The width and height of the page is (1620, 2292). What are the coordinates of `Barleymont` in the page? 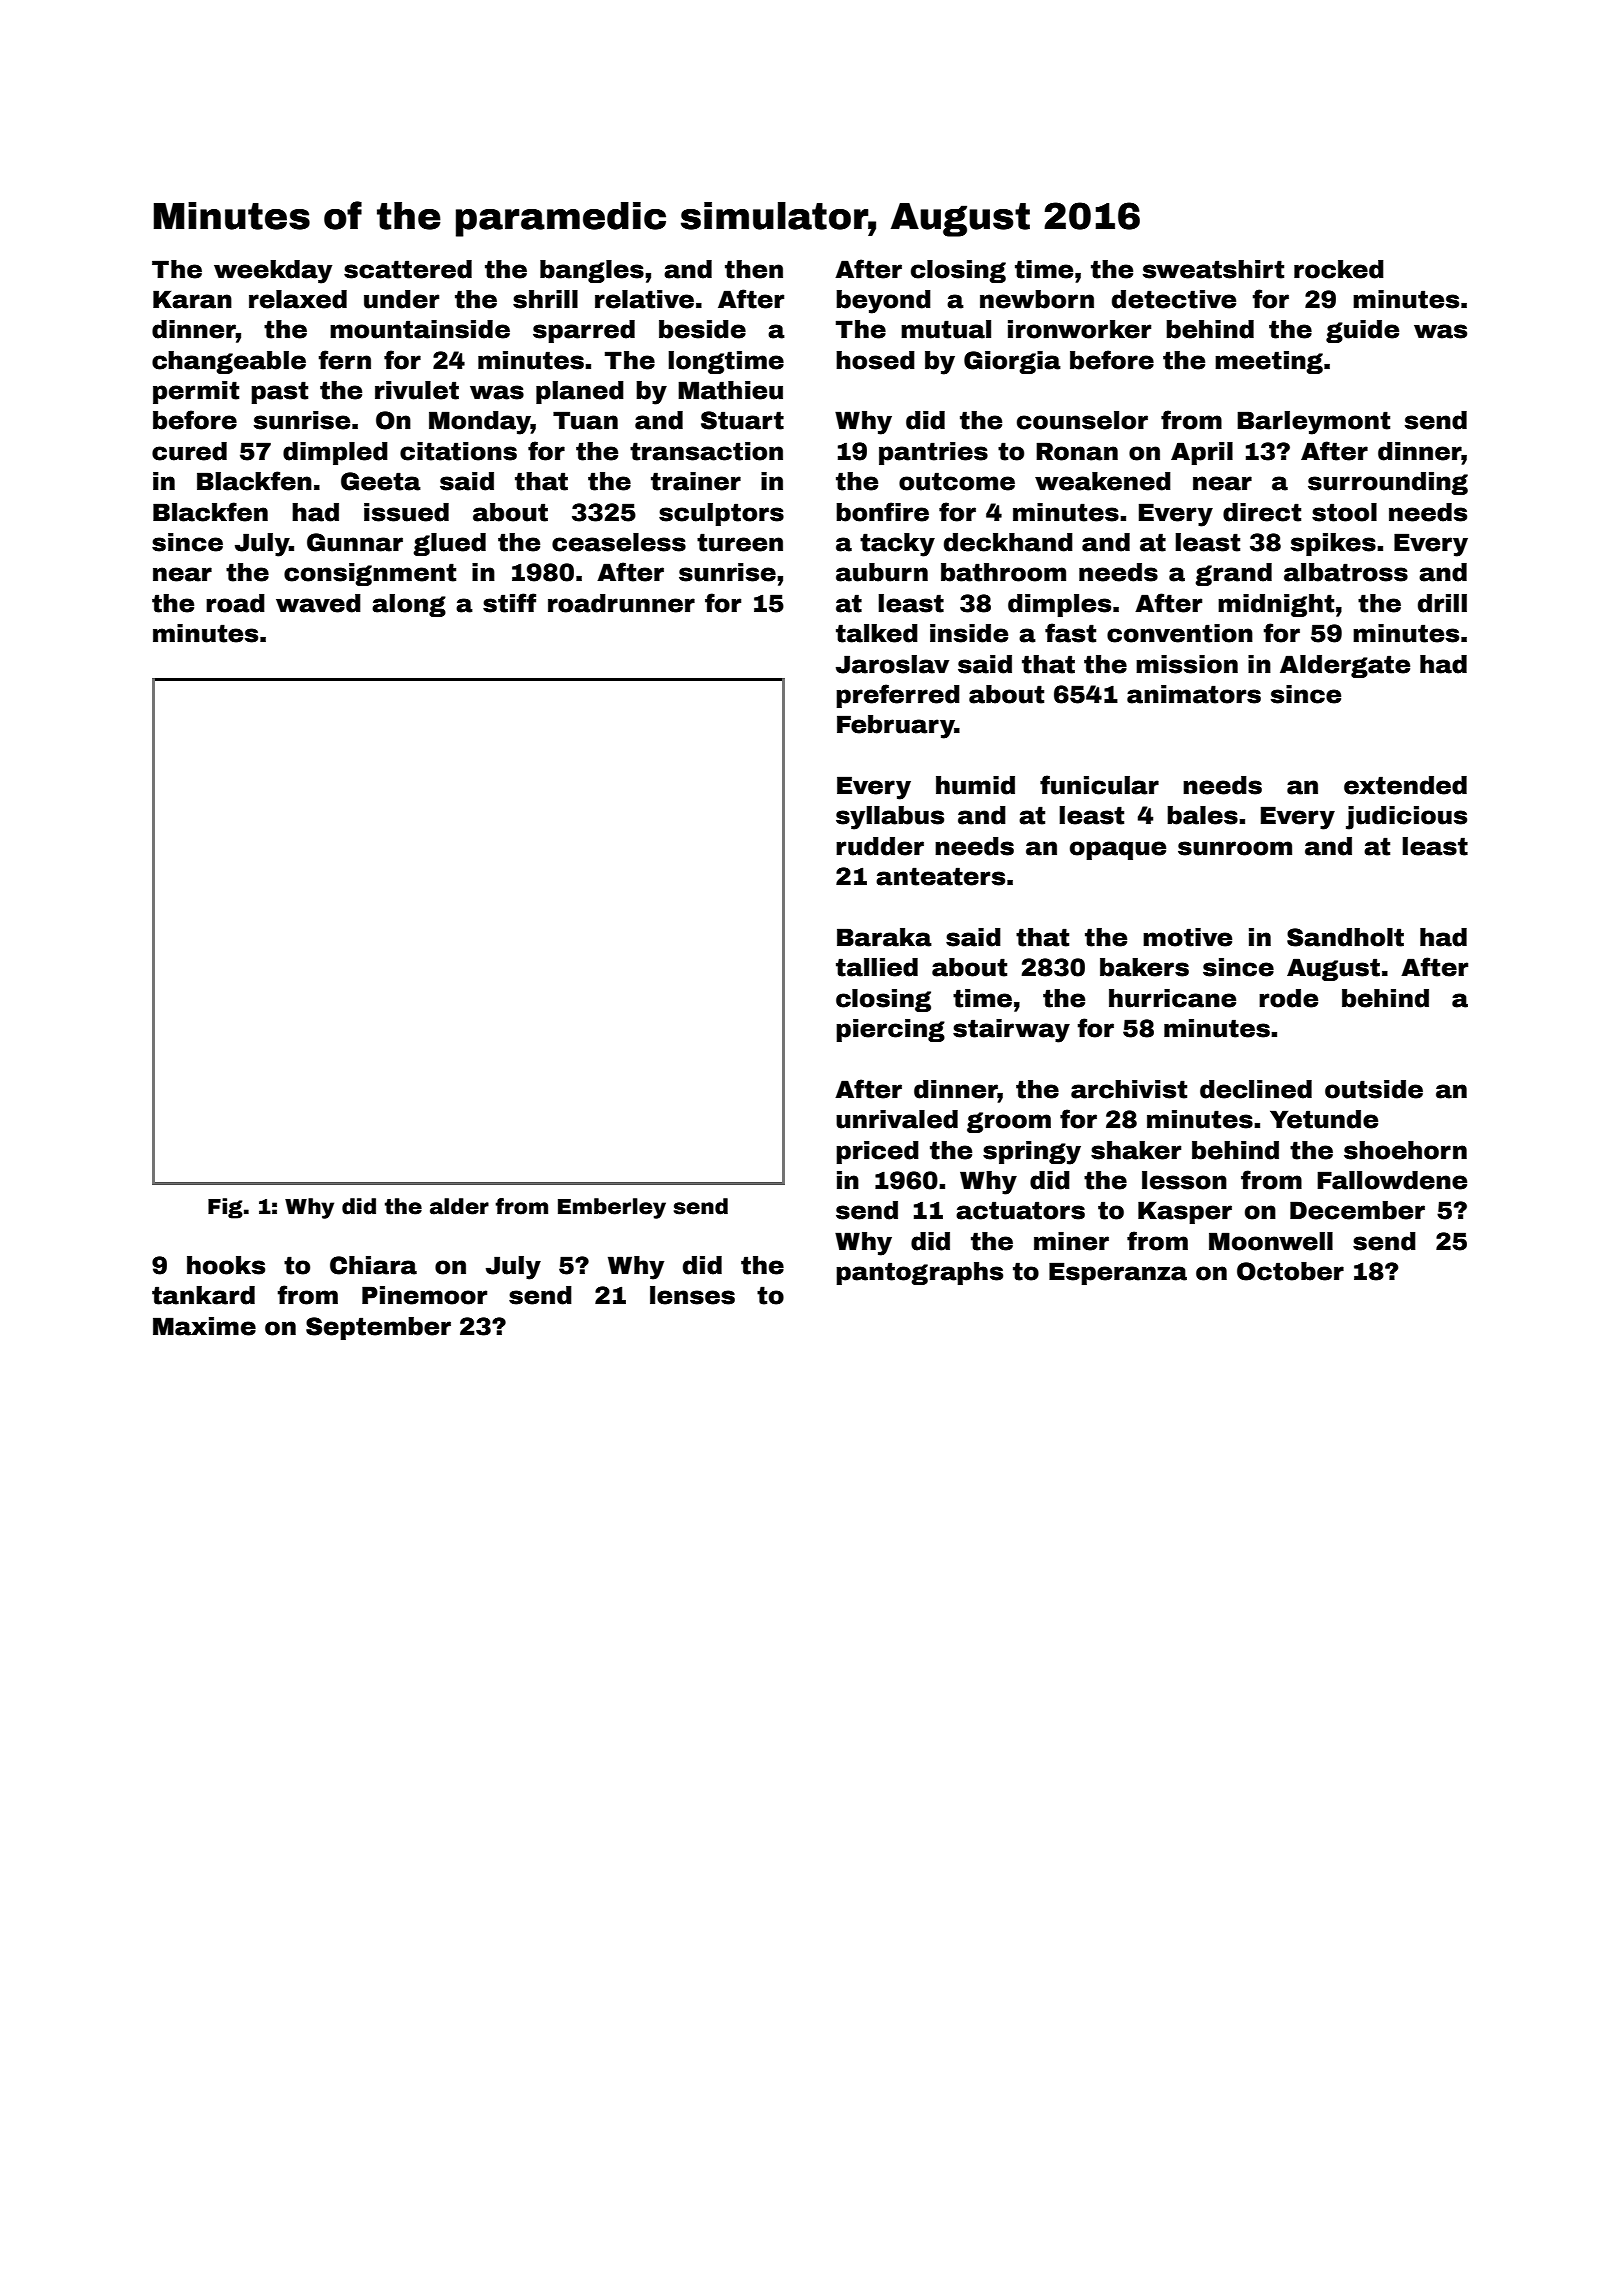 It's located at (1313, 423).
